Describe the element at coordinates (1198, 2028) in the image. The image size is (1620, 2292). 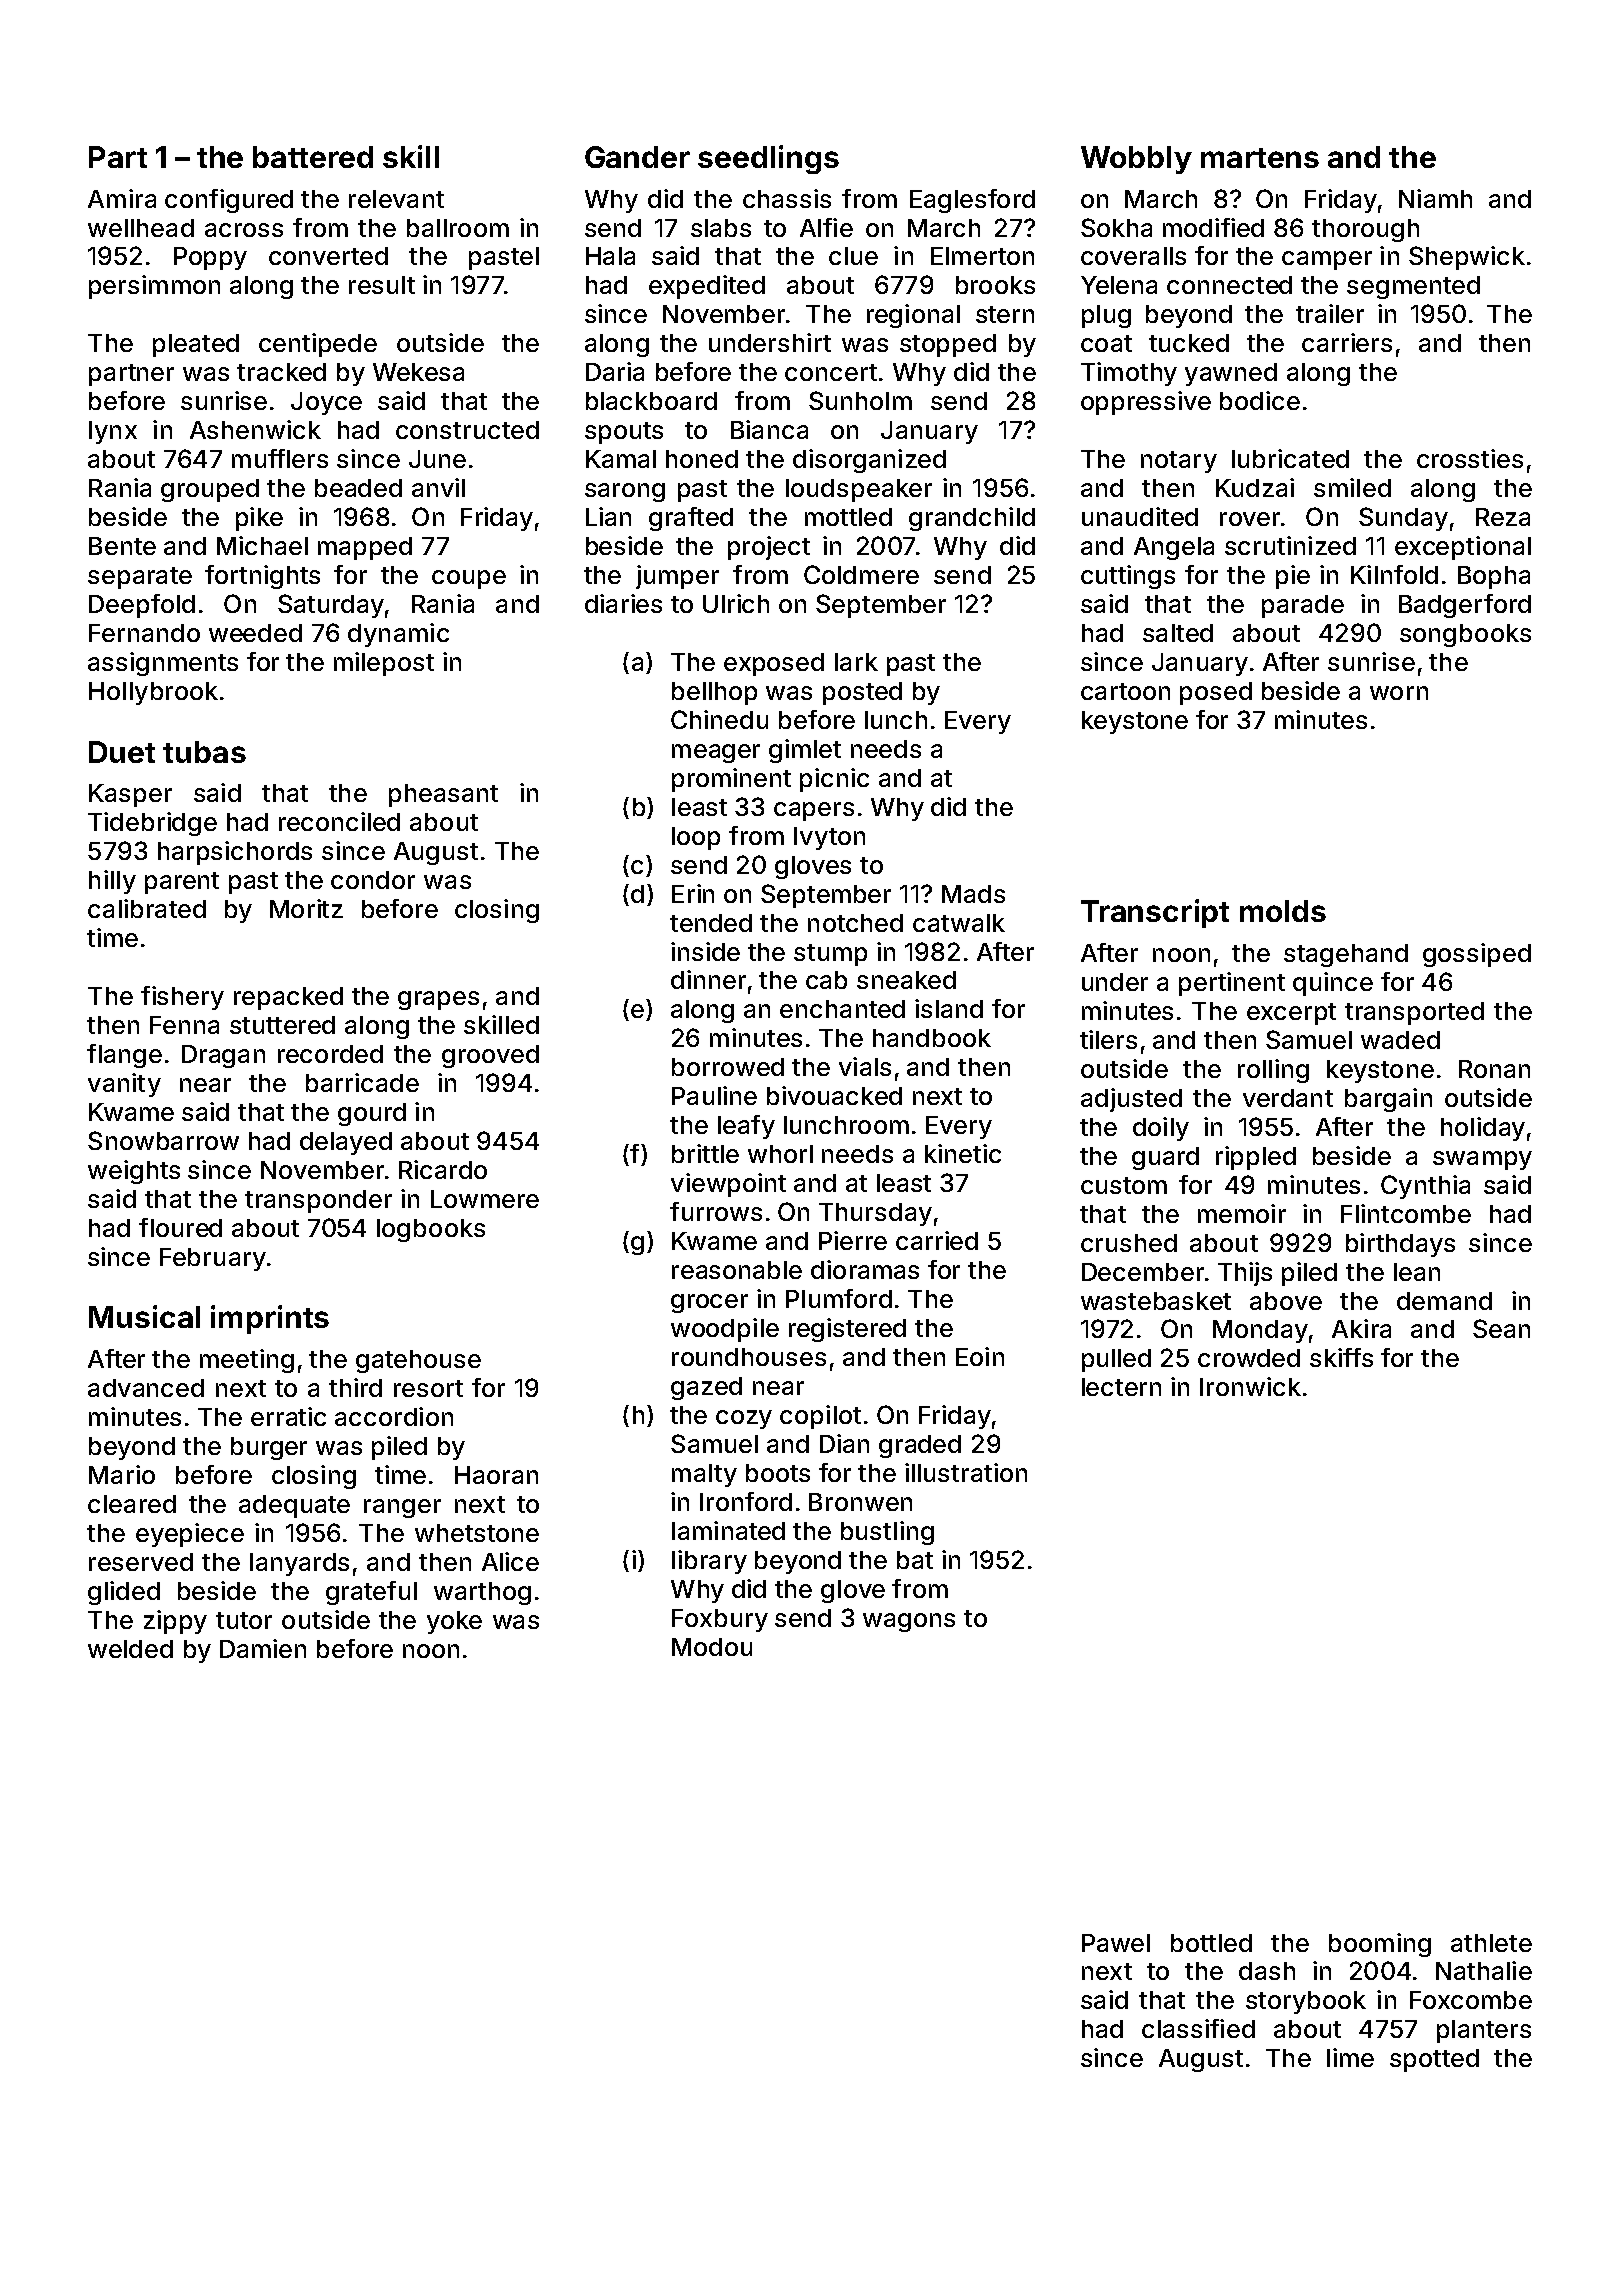
I see `classified` at that location.
